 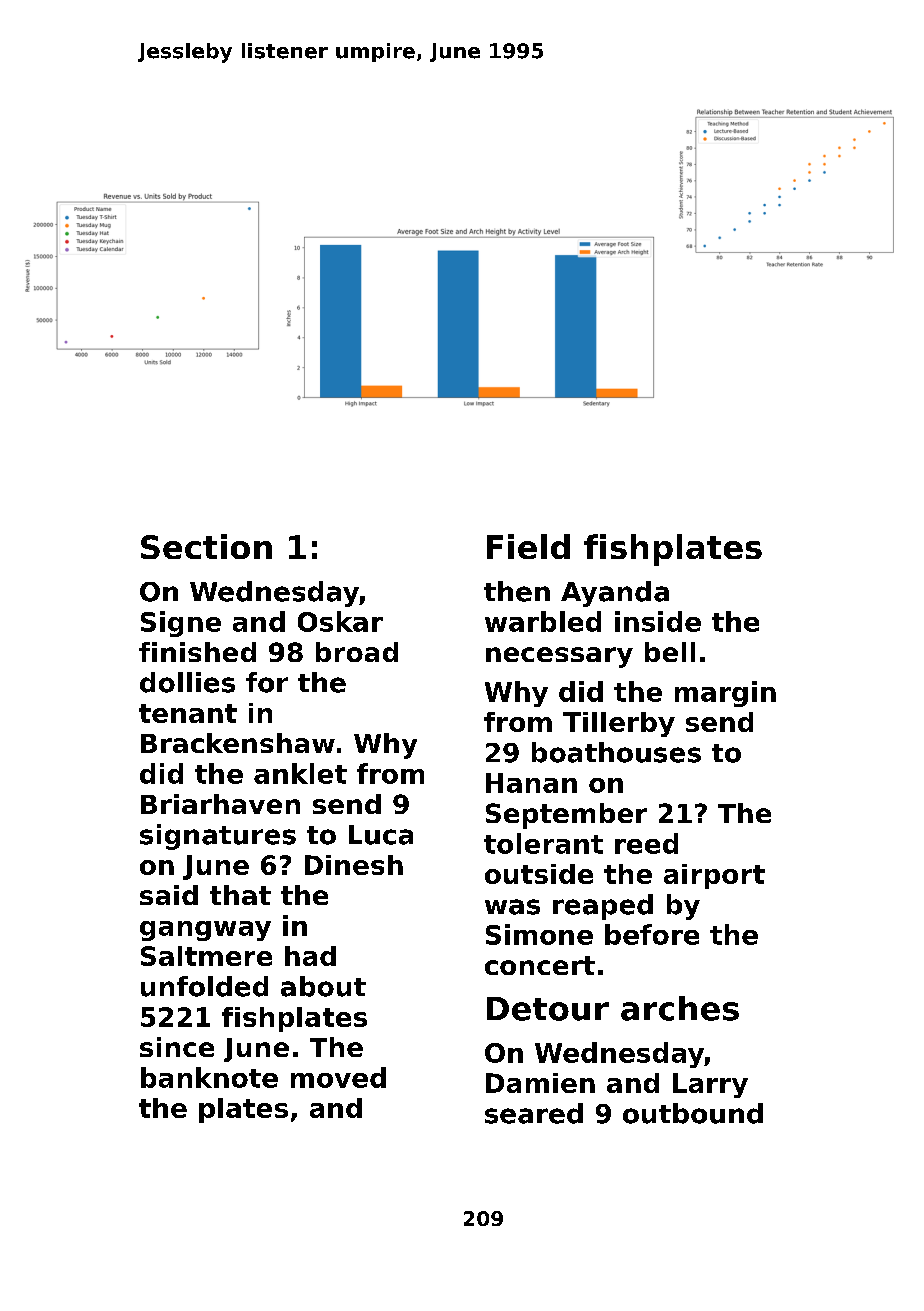 I want to click on outbound, so click(x=693, y=1113).
